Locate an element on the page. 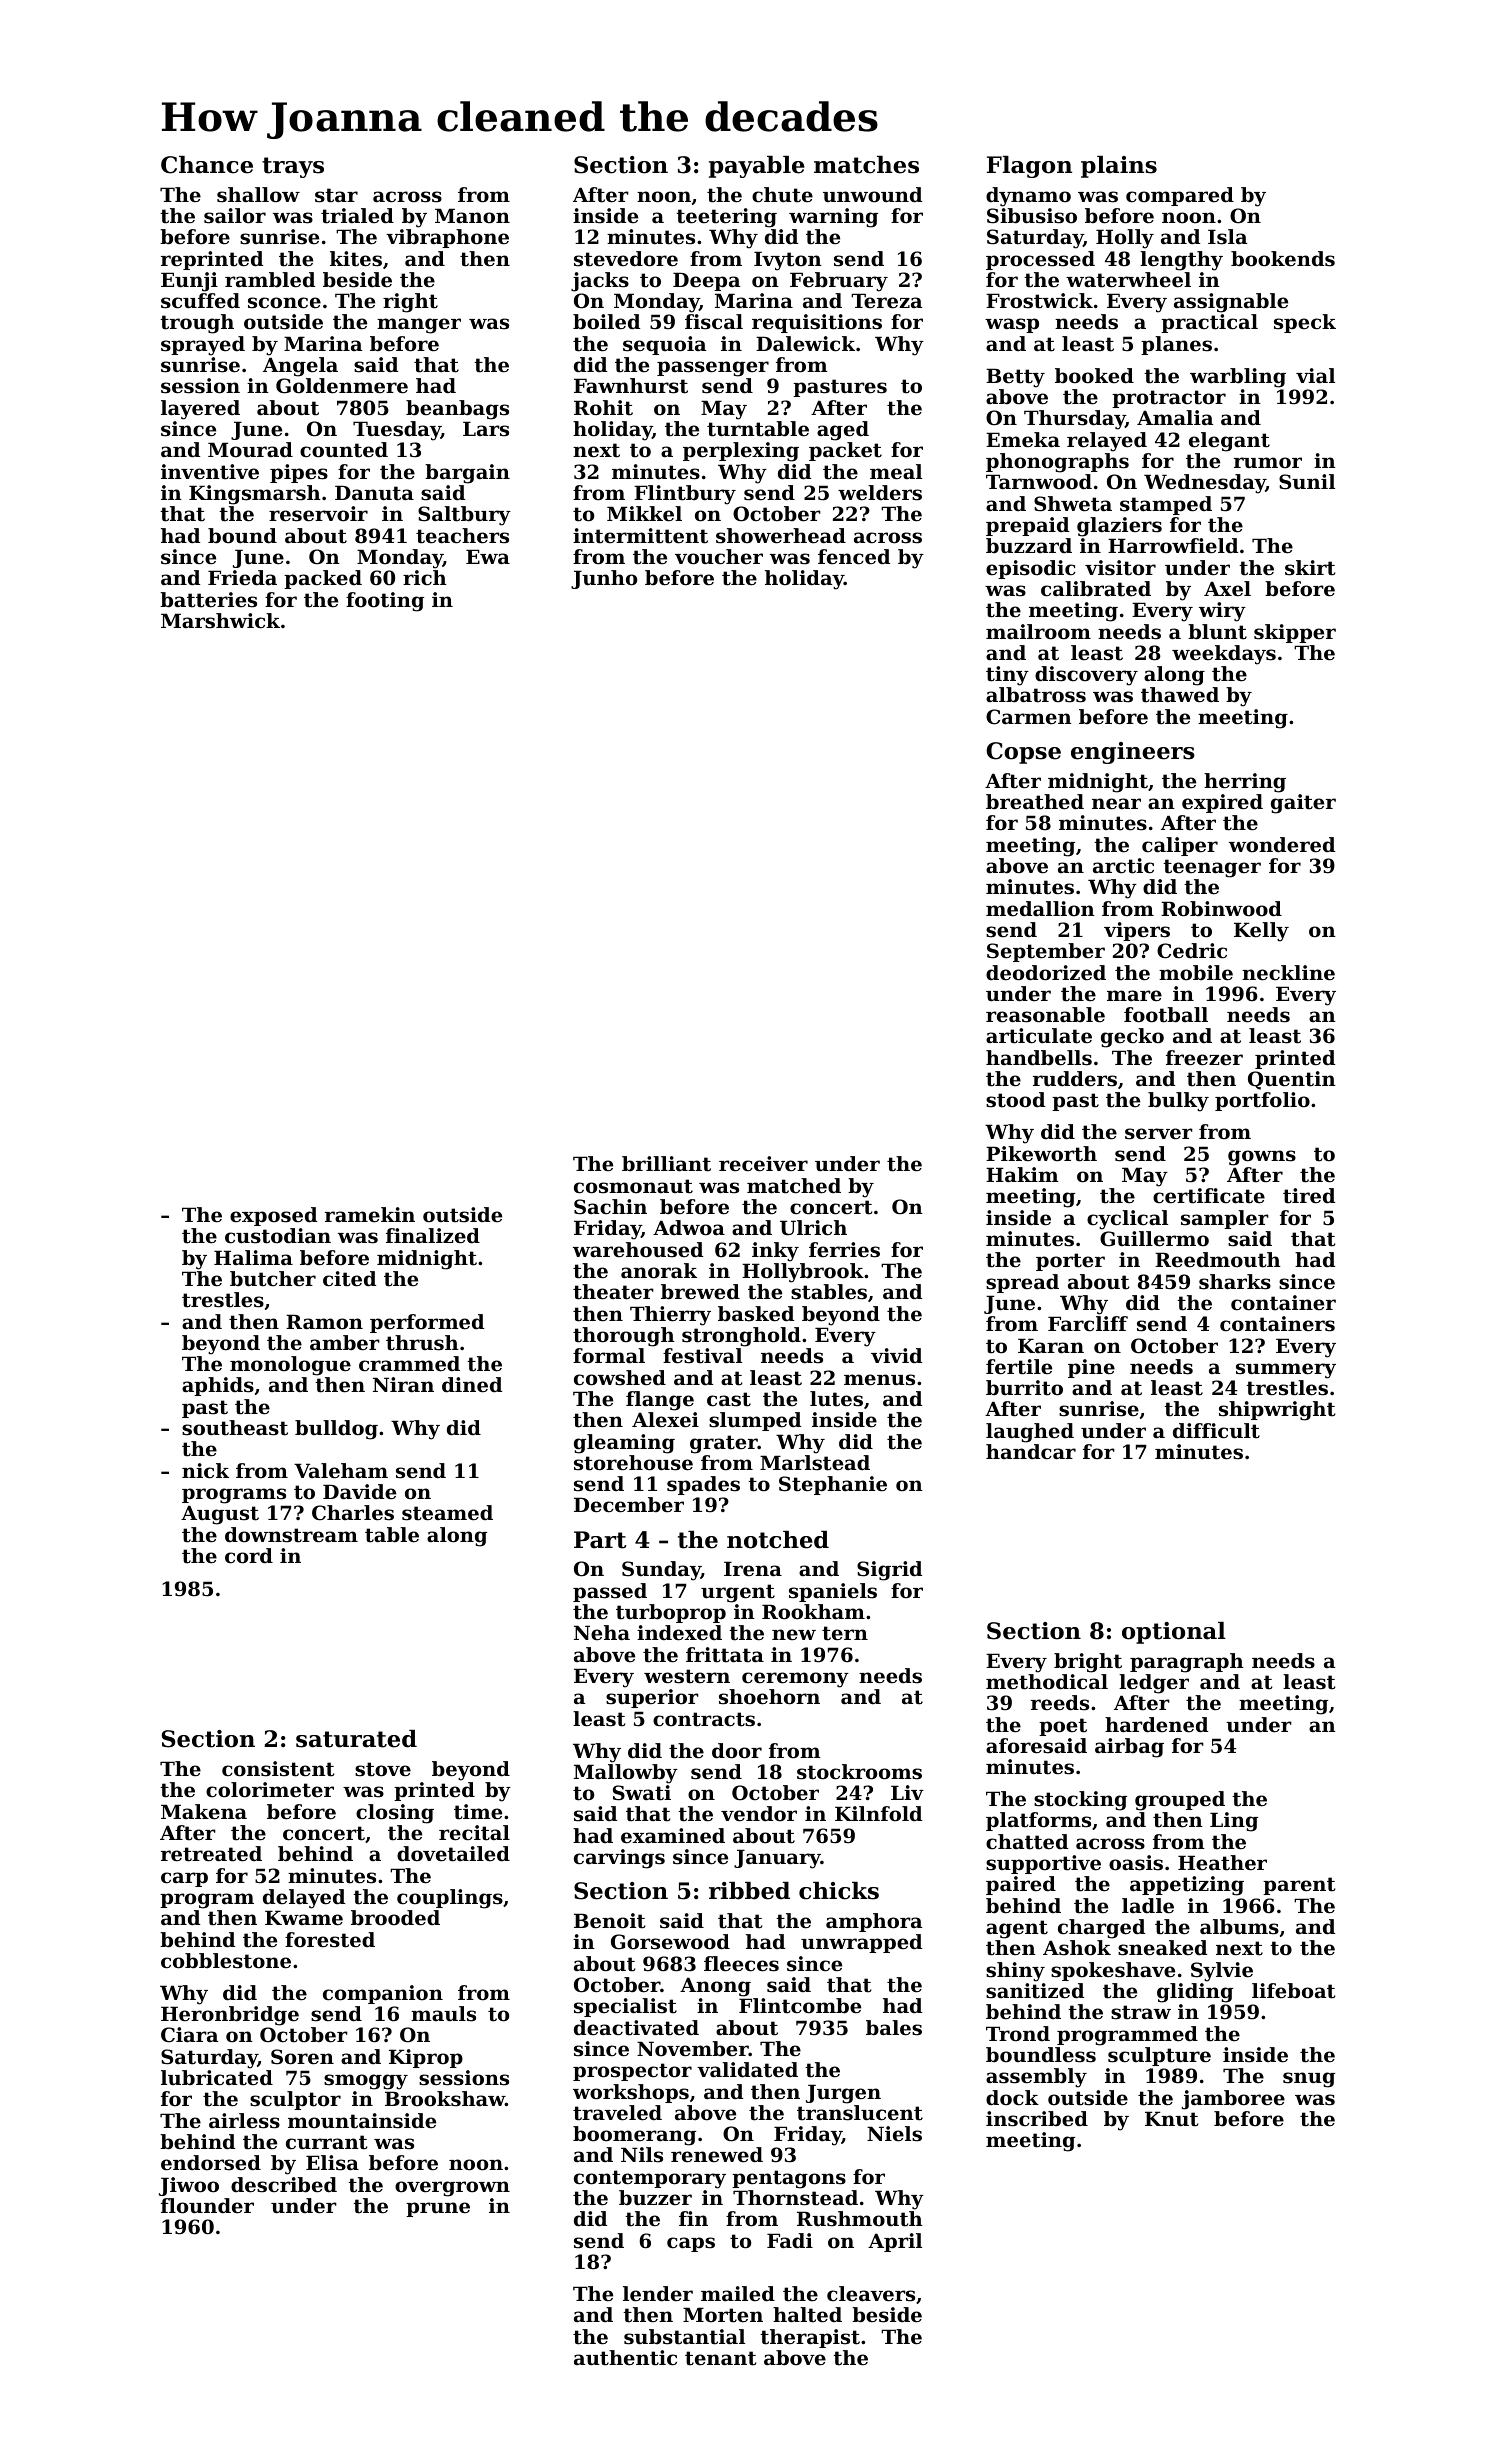  burrito is located at coordinates (1024, 1388).
